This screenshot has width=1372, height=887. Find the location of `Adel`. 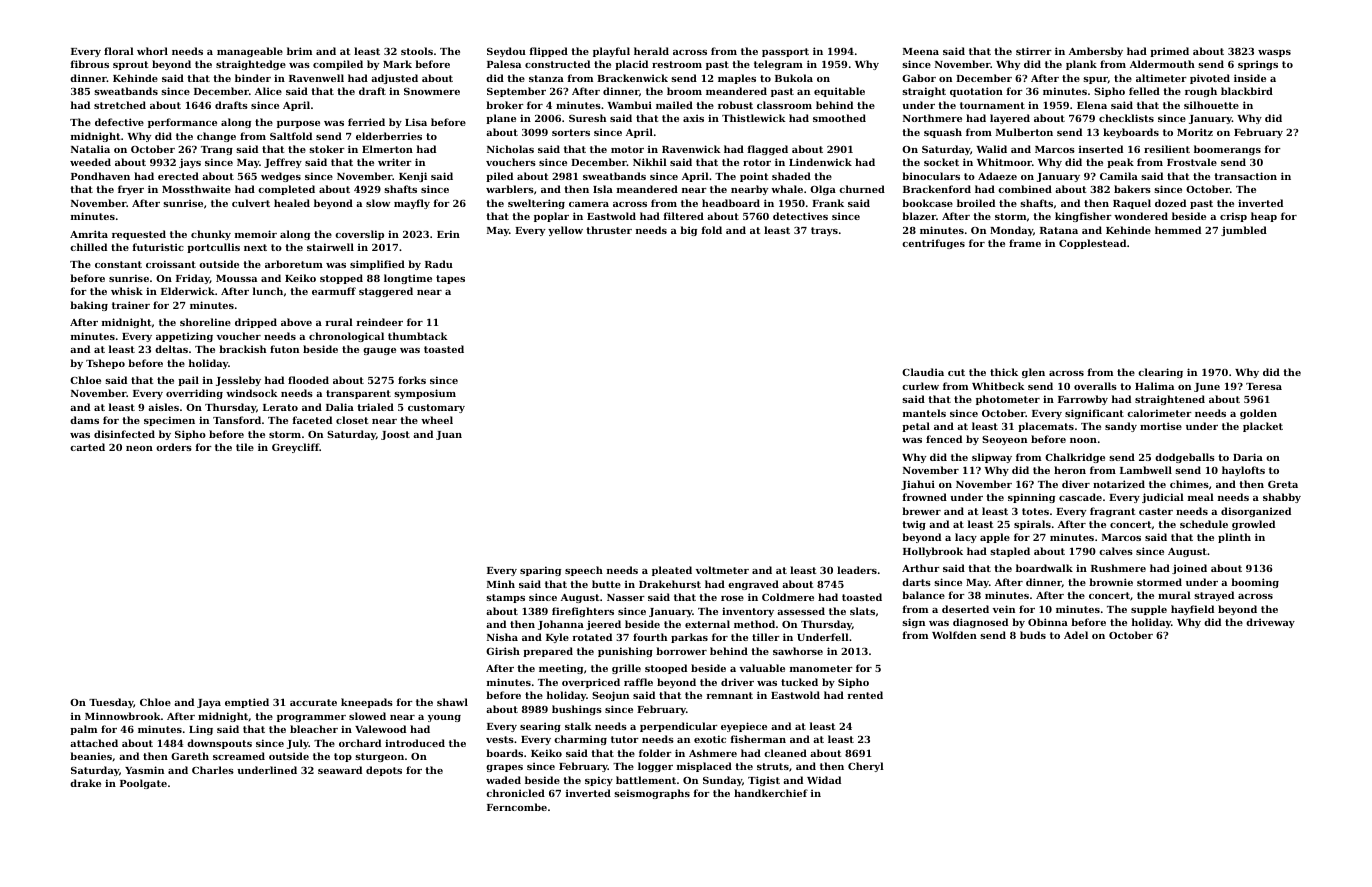

Adel is located at coordinates (1076, 635).
